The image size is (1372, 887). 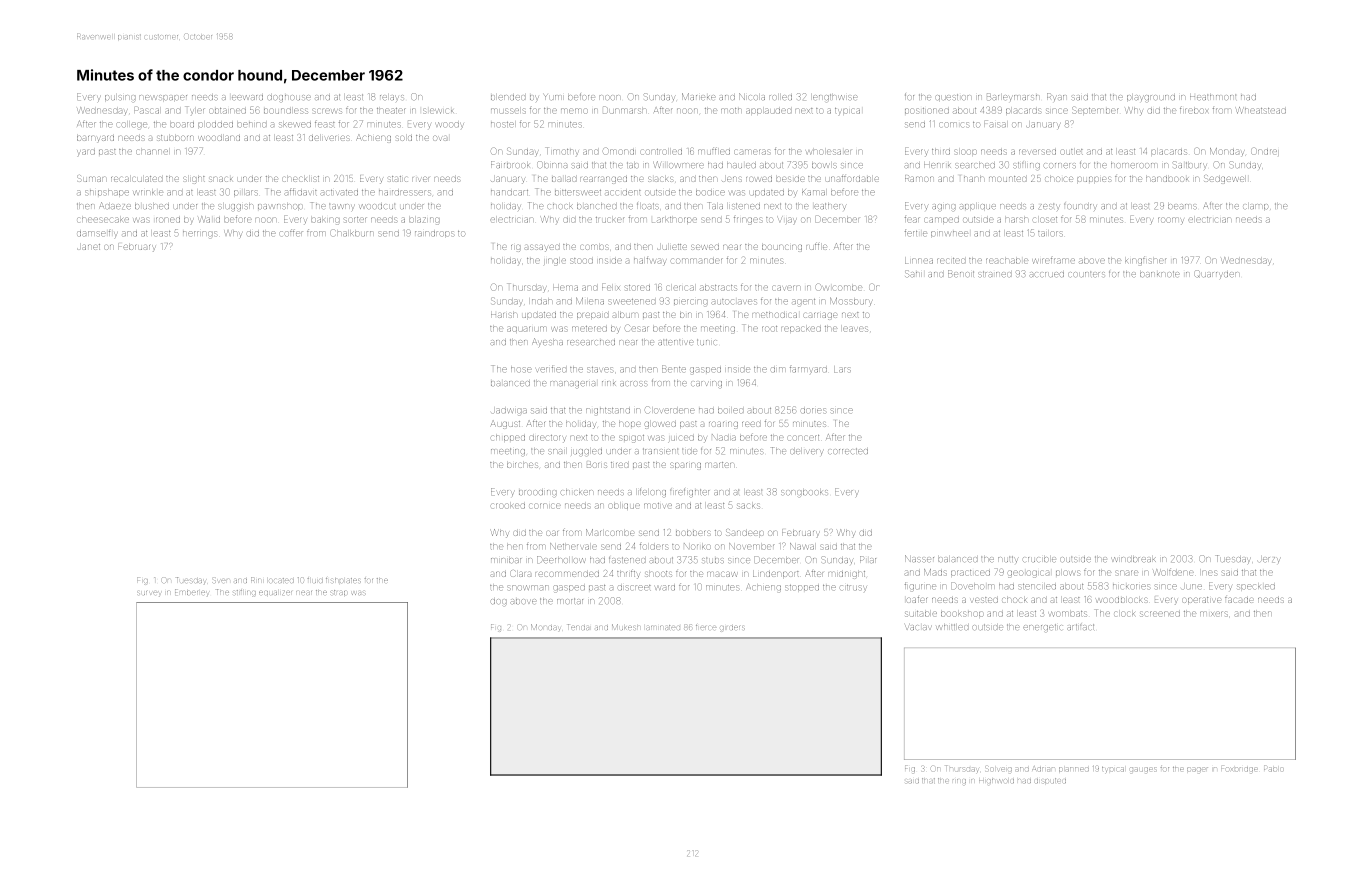 I want to click on corrected, so click(x=848, y=451).
